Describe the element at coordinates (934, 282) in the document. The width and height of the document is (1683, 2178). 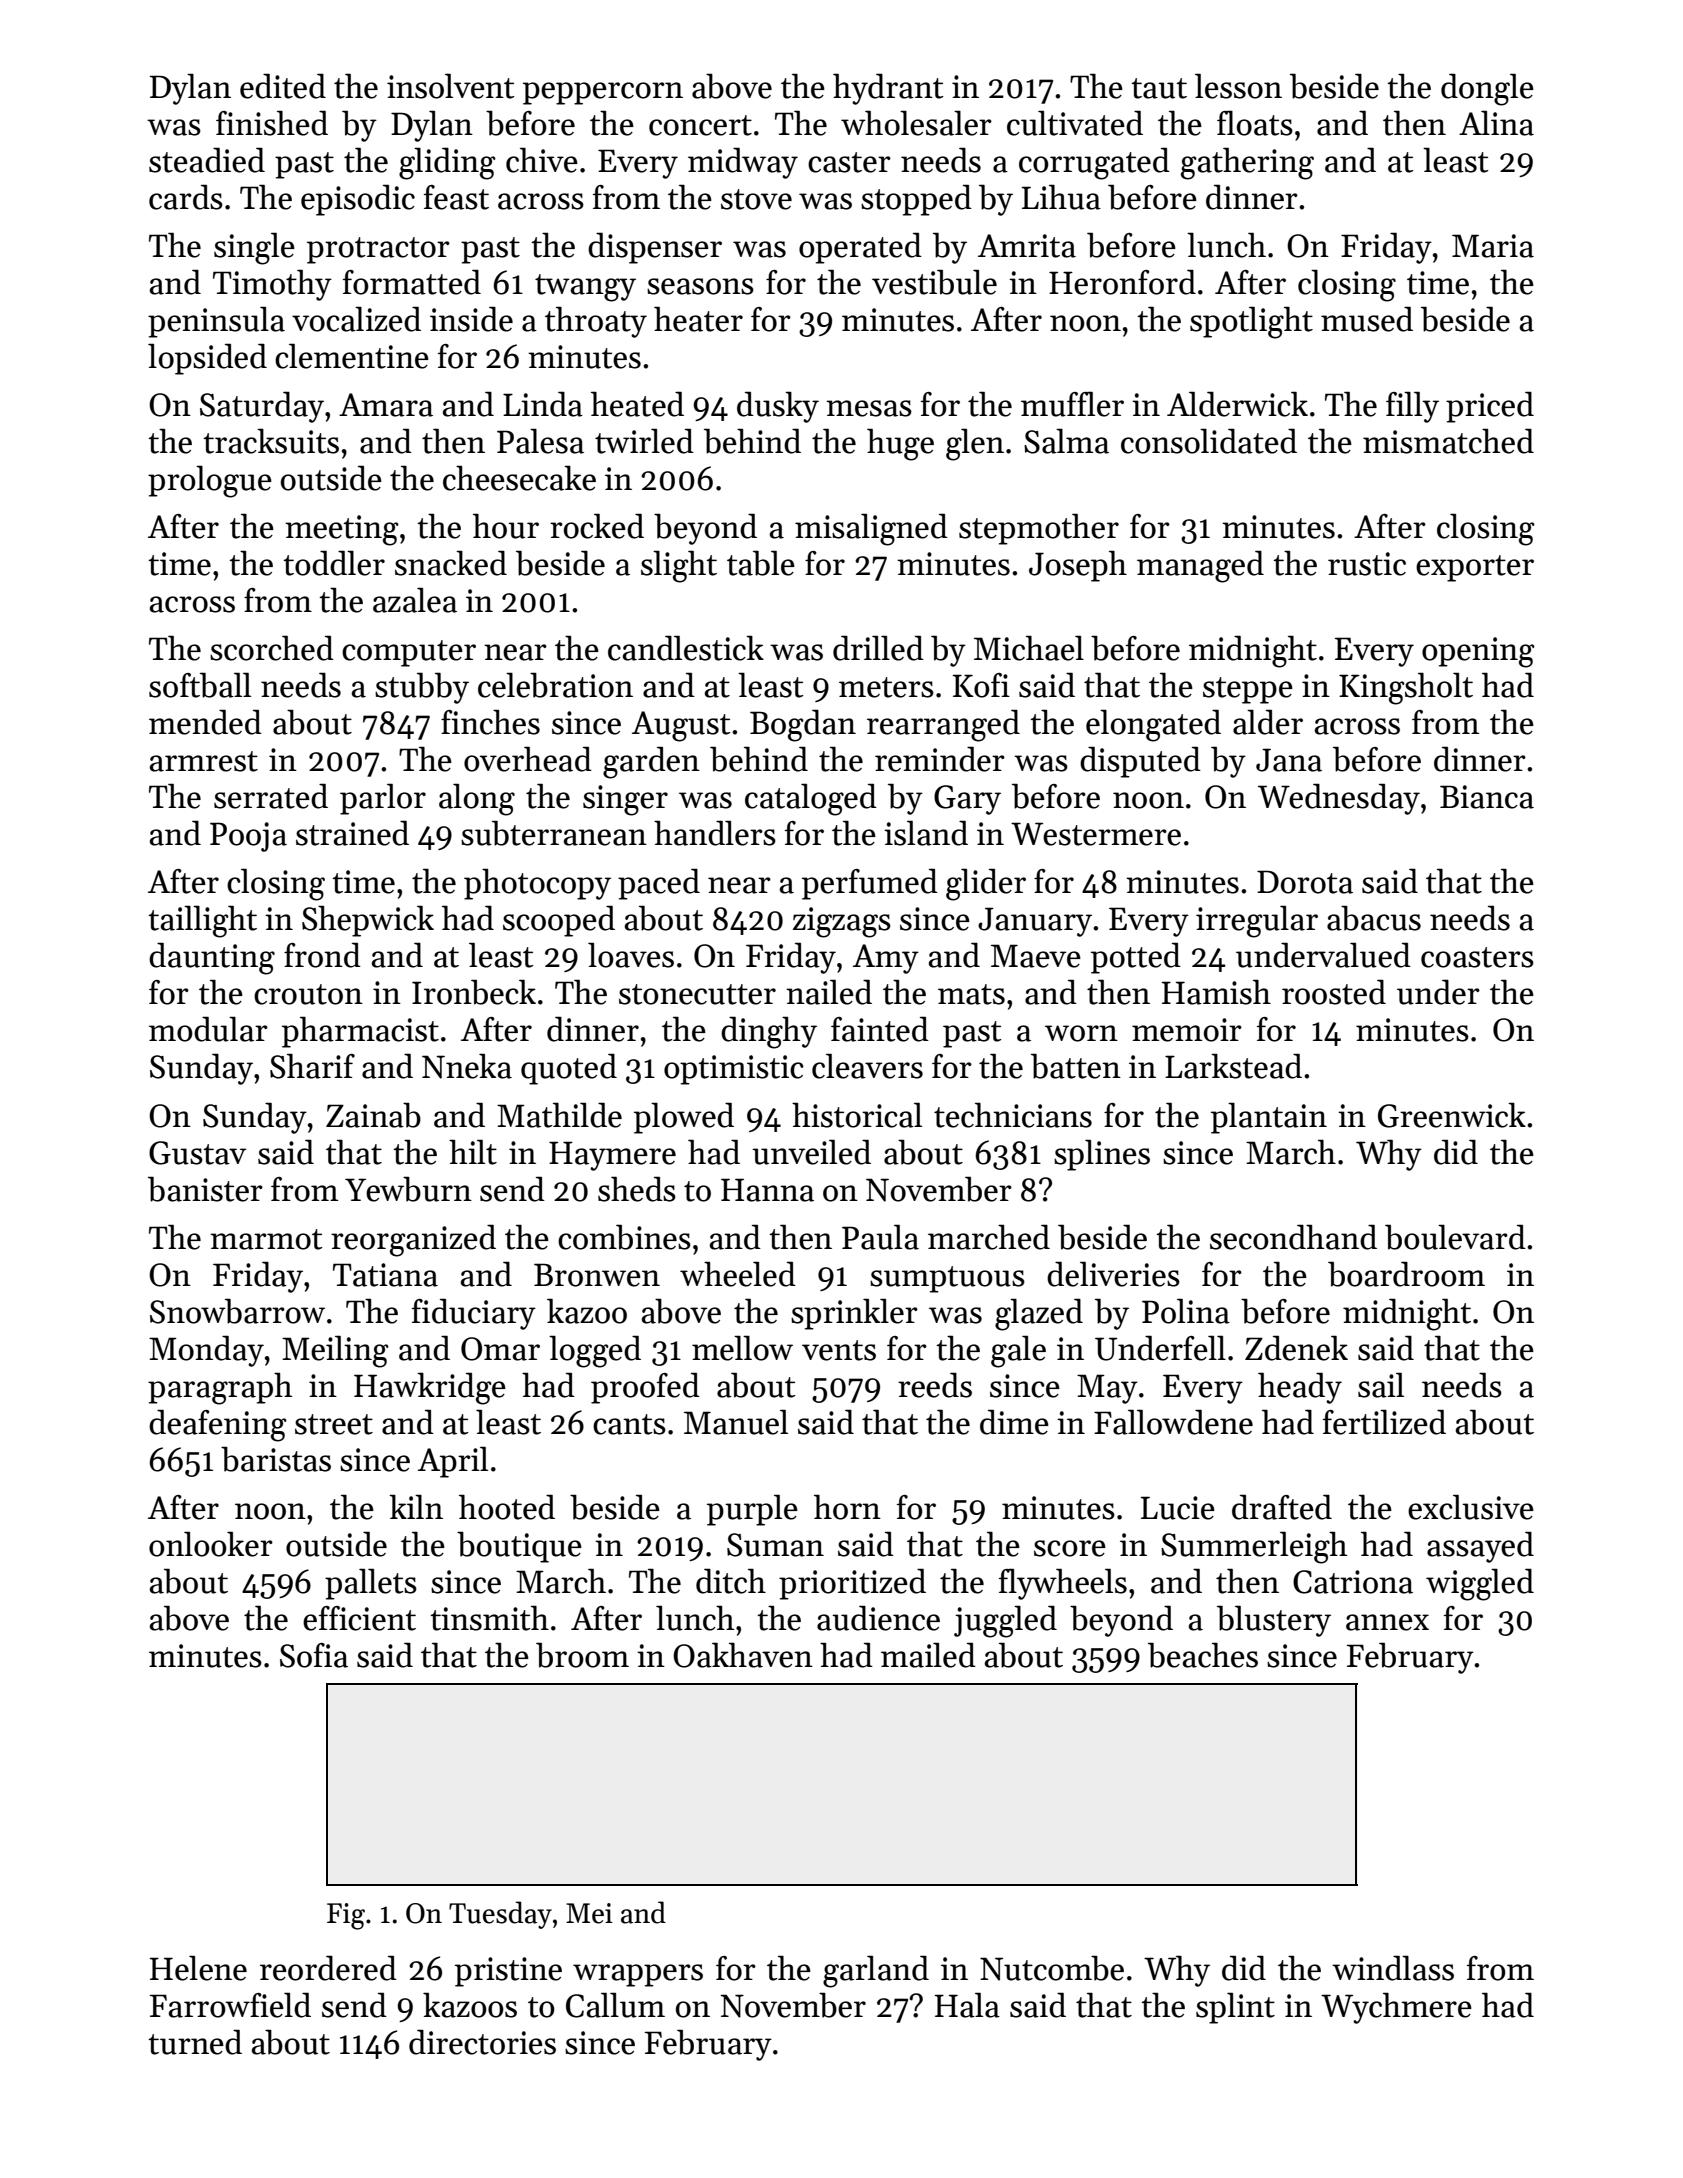
I see `vestibule` at that location.
